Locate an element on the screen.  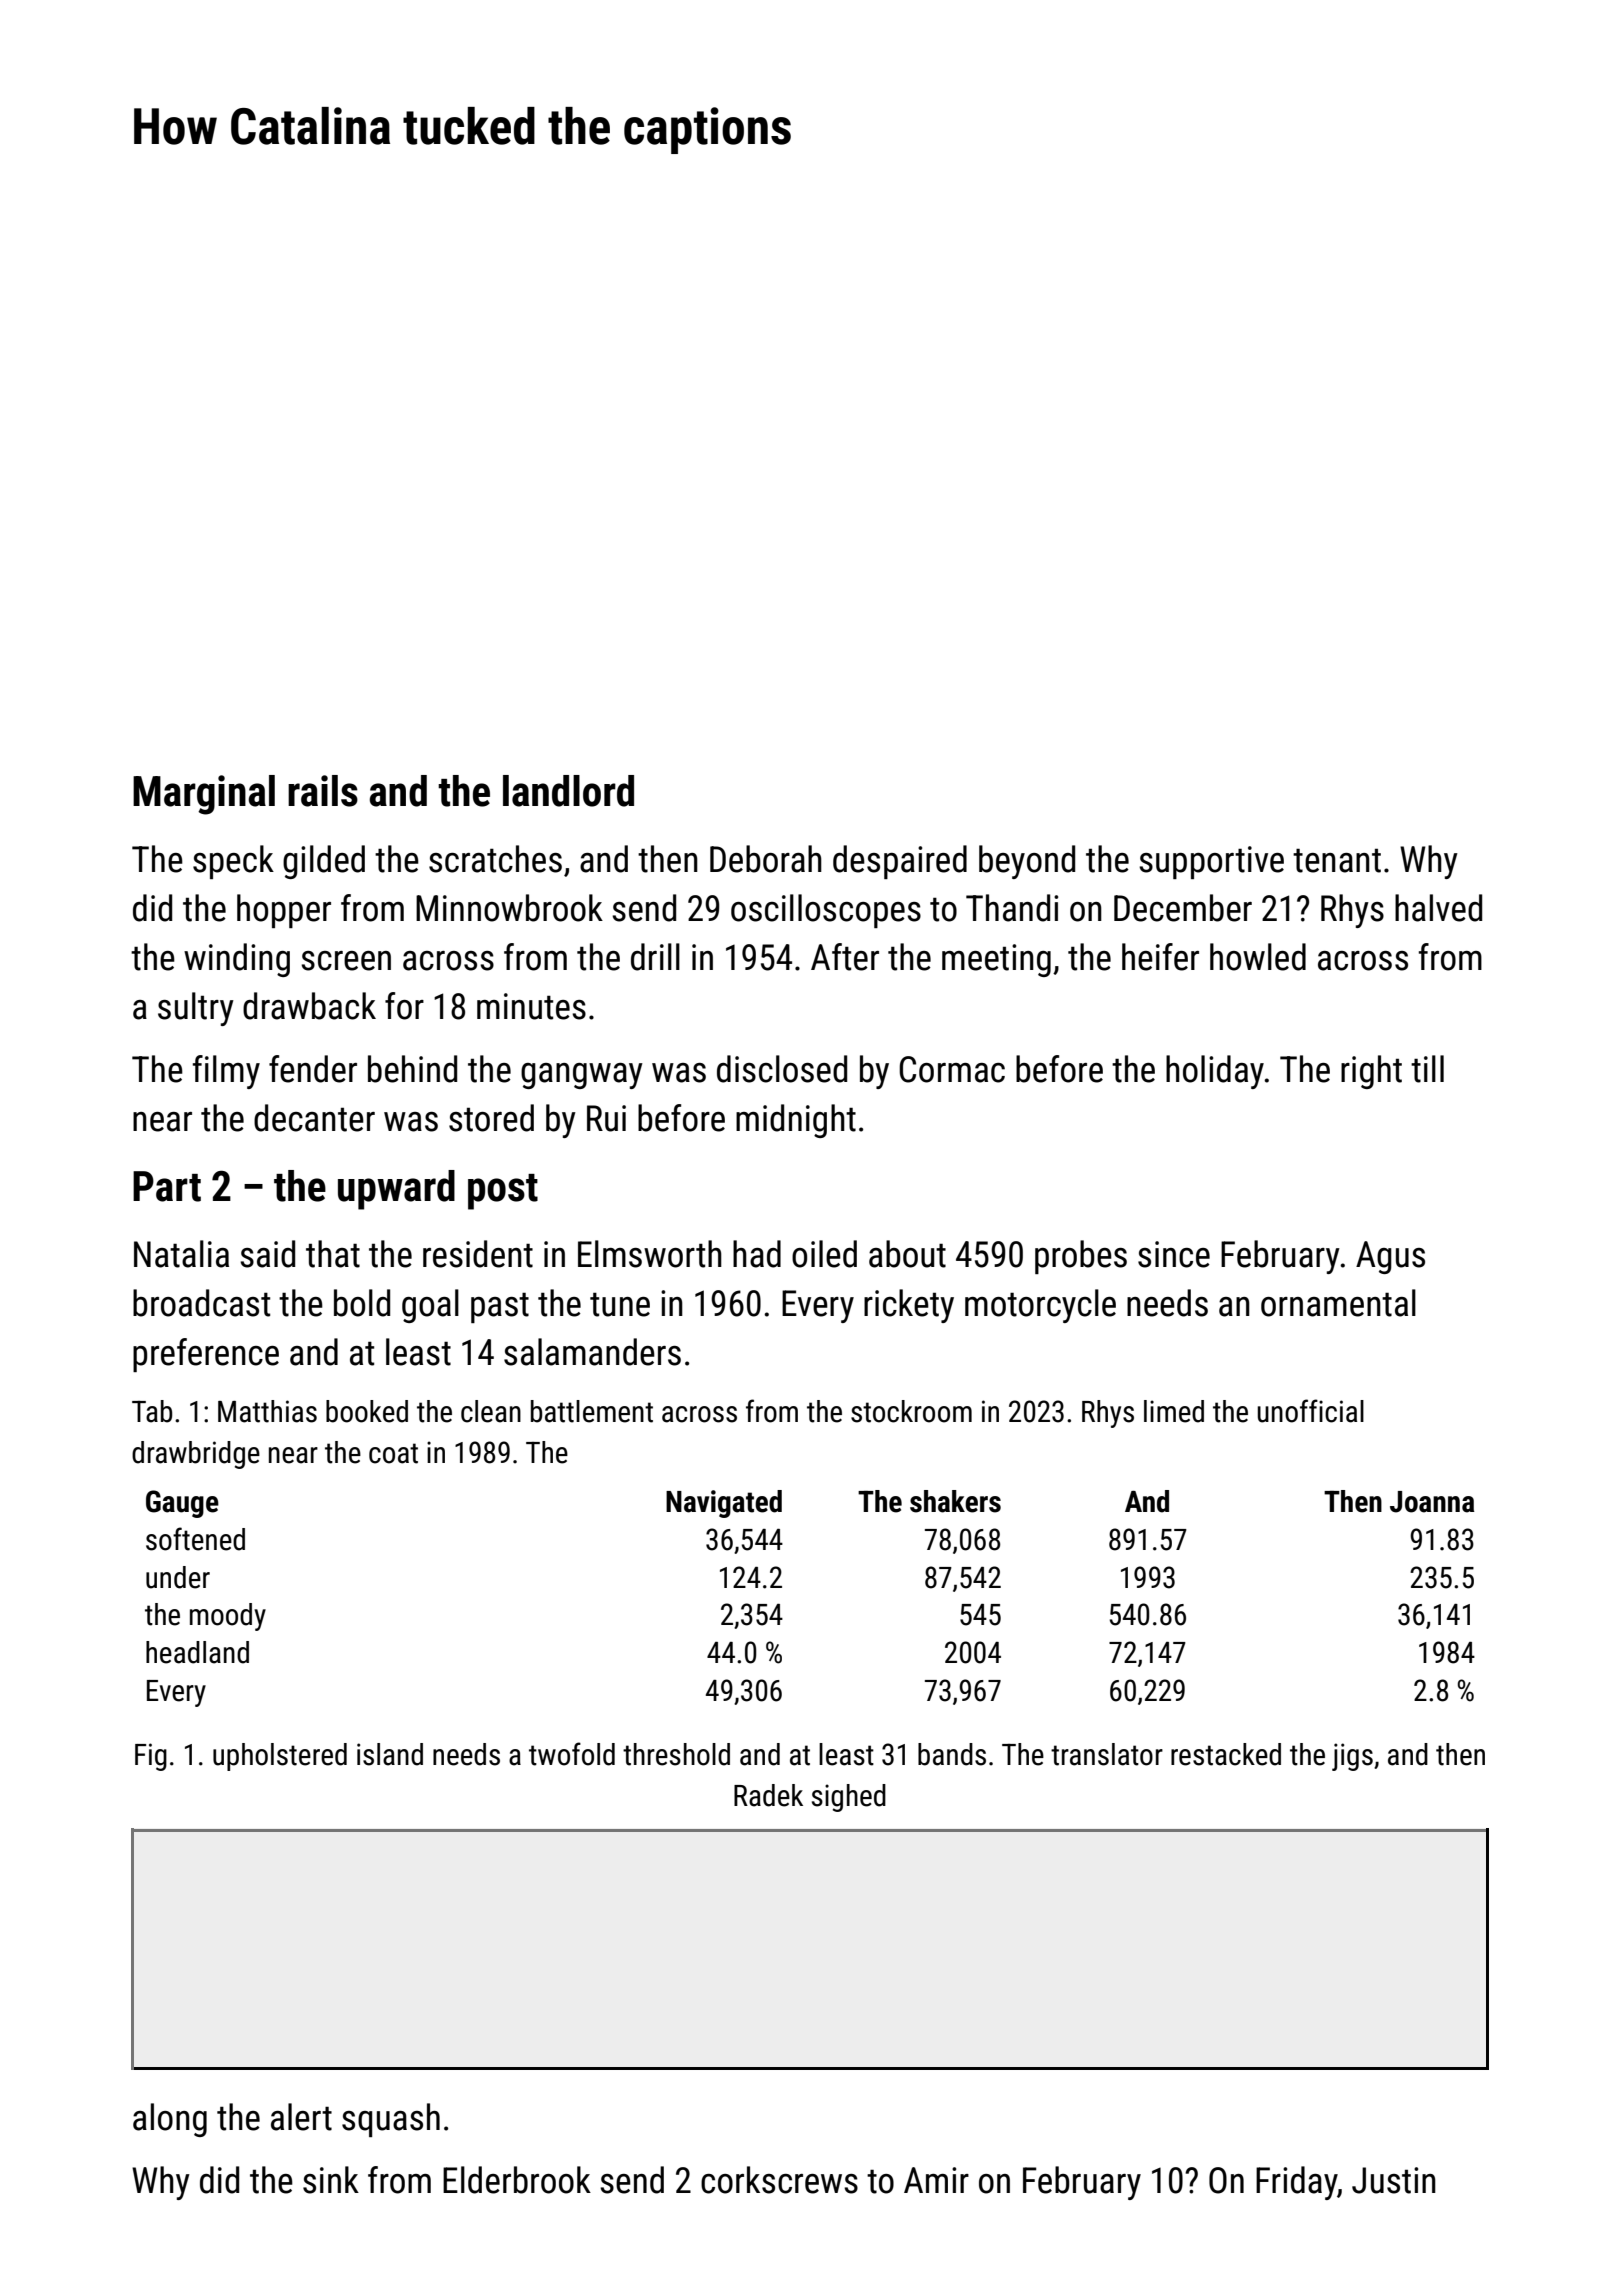
supportive is located at coordinates (1211, 862).
